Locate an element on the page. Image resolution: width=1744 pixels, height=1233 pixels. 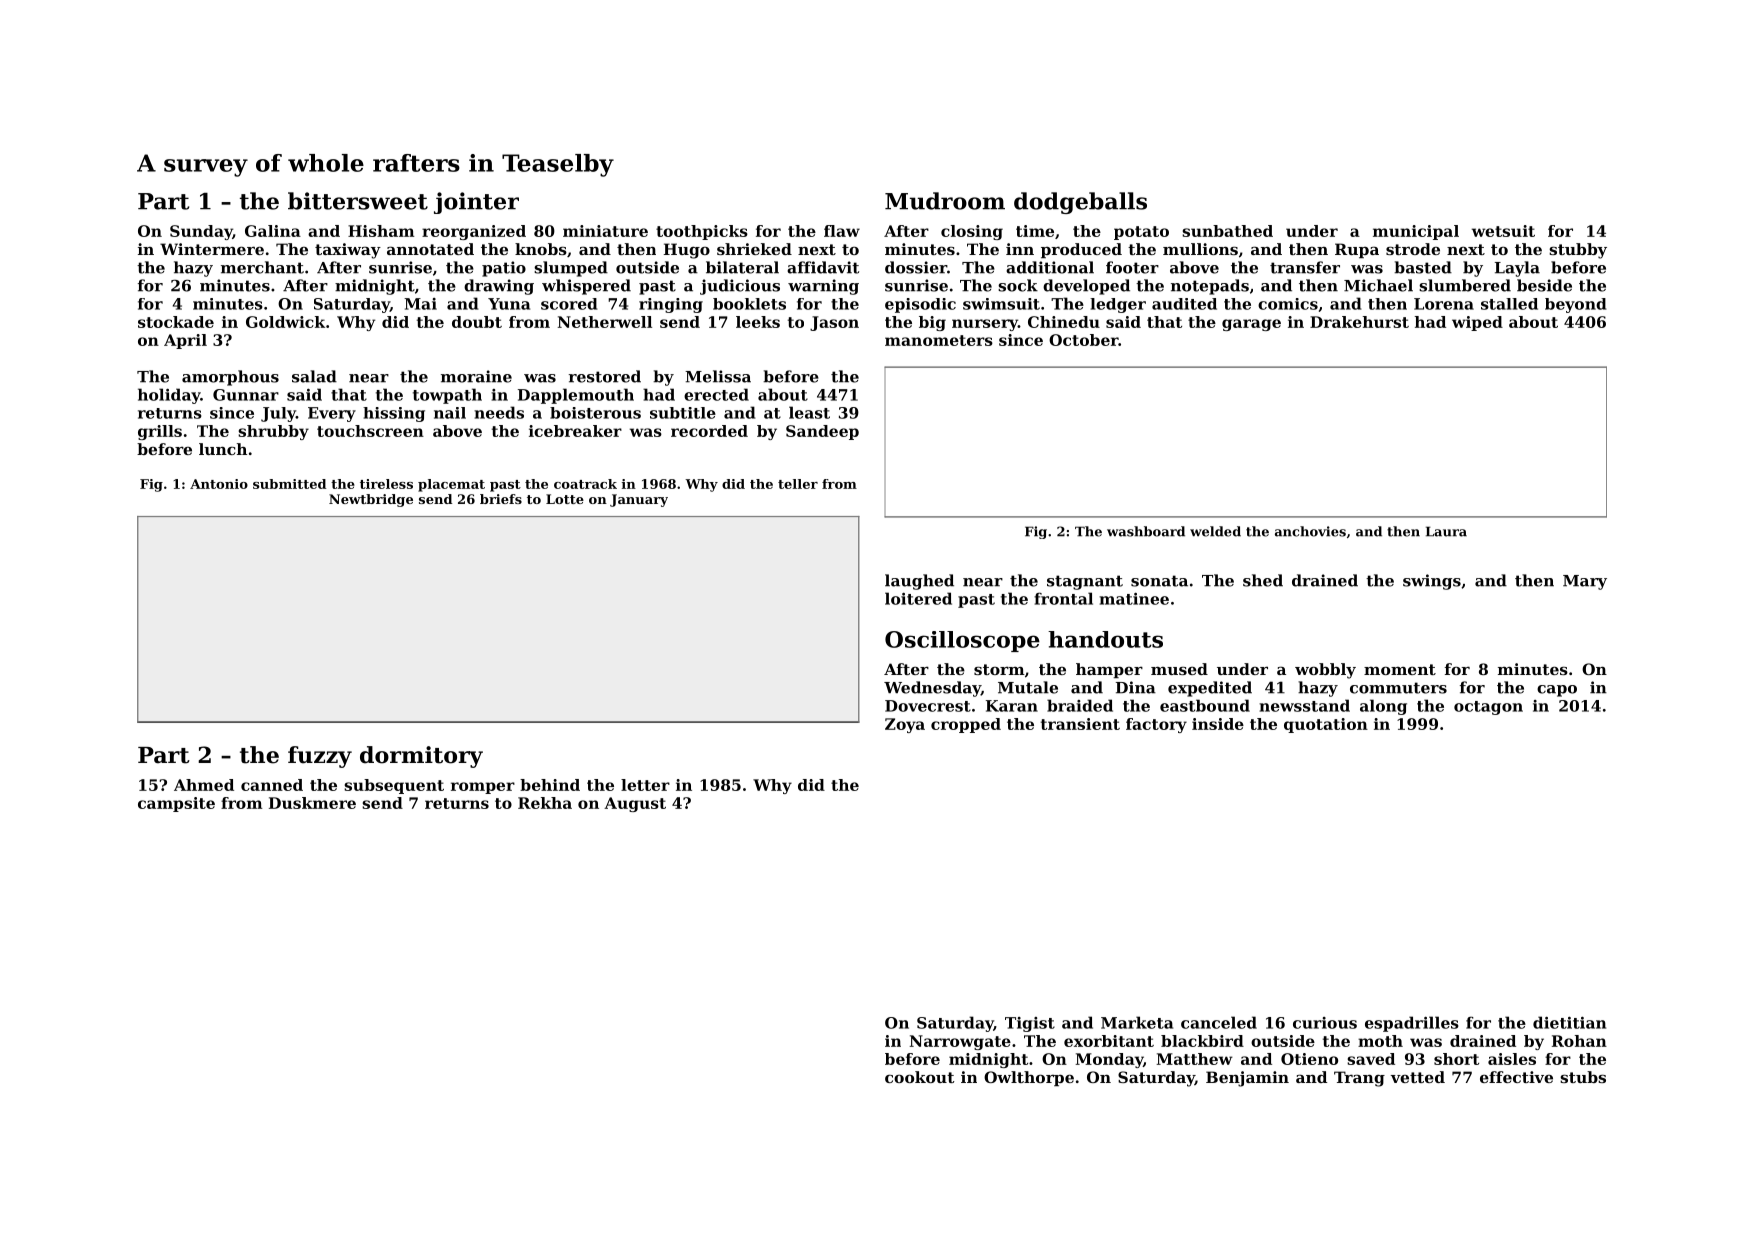
moment is located at coordinates (1400, 669).
